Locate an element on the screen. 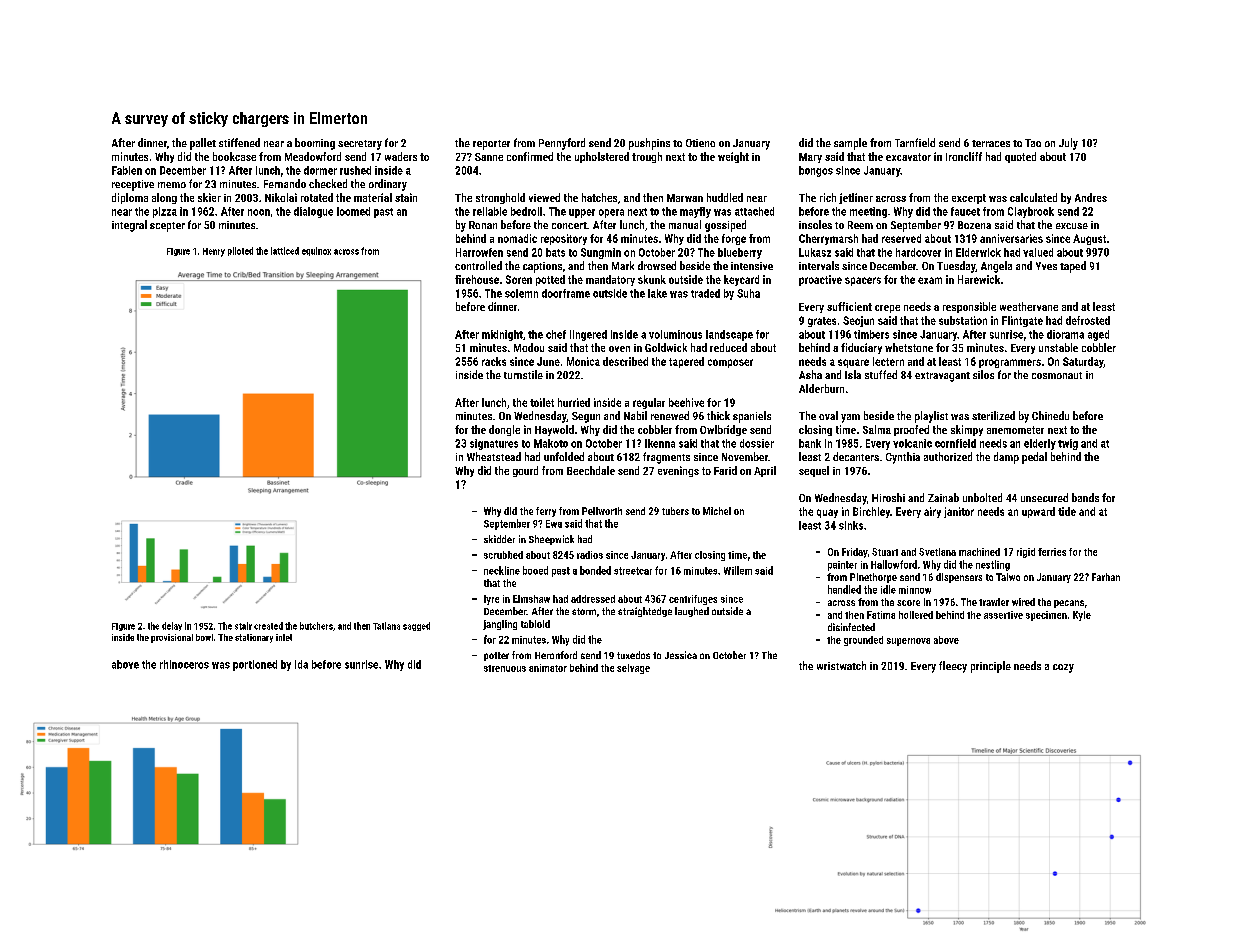 The width and height of the screenshot is (1233, 952). reporter is located at coordinates (491, 145).
